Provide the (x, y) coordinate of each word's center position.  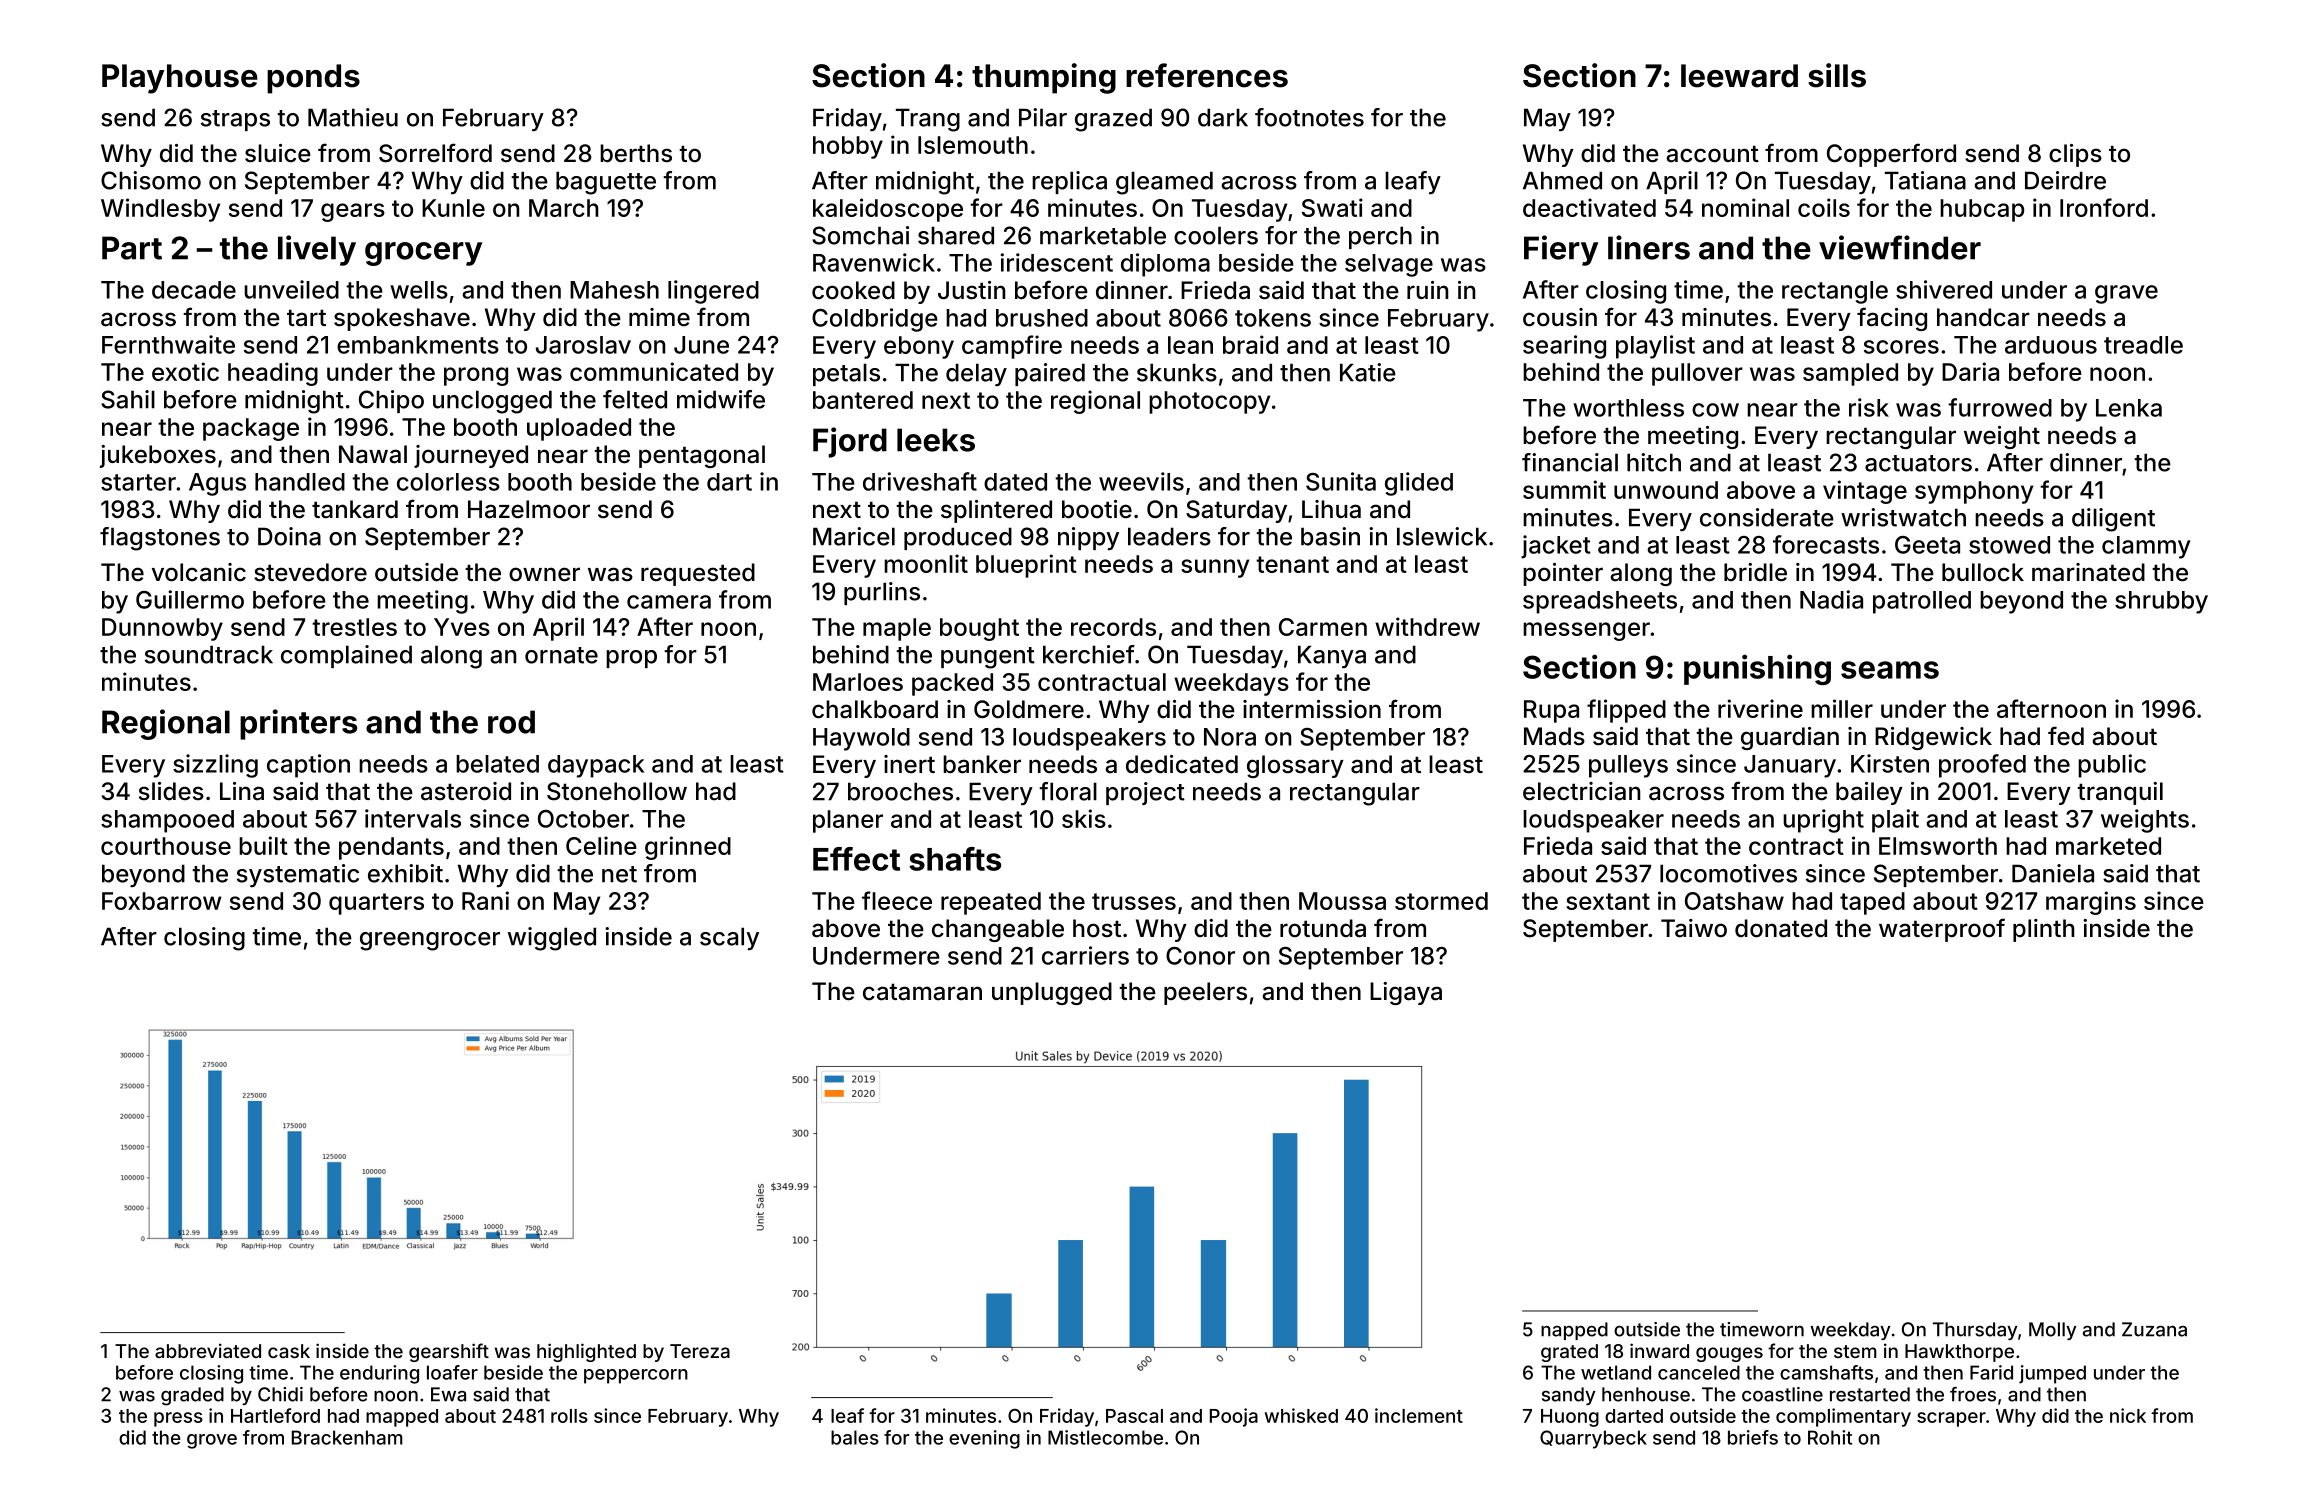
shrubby (2161, 602)
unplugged (1052, 993)
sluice (278, 153)
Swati (1332, 207)
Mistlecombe (1105, 1437)
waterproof (1942, 930)
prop (631, 659)
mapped (402, 1418)
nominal (1745, 207)
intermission (1312, 709)
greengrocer (430, 941)
